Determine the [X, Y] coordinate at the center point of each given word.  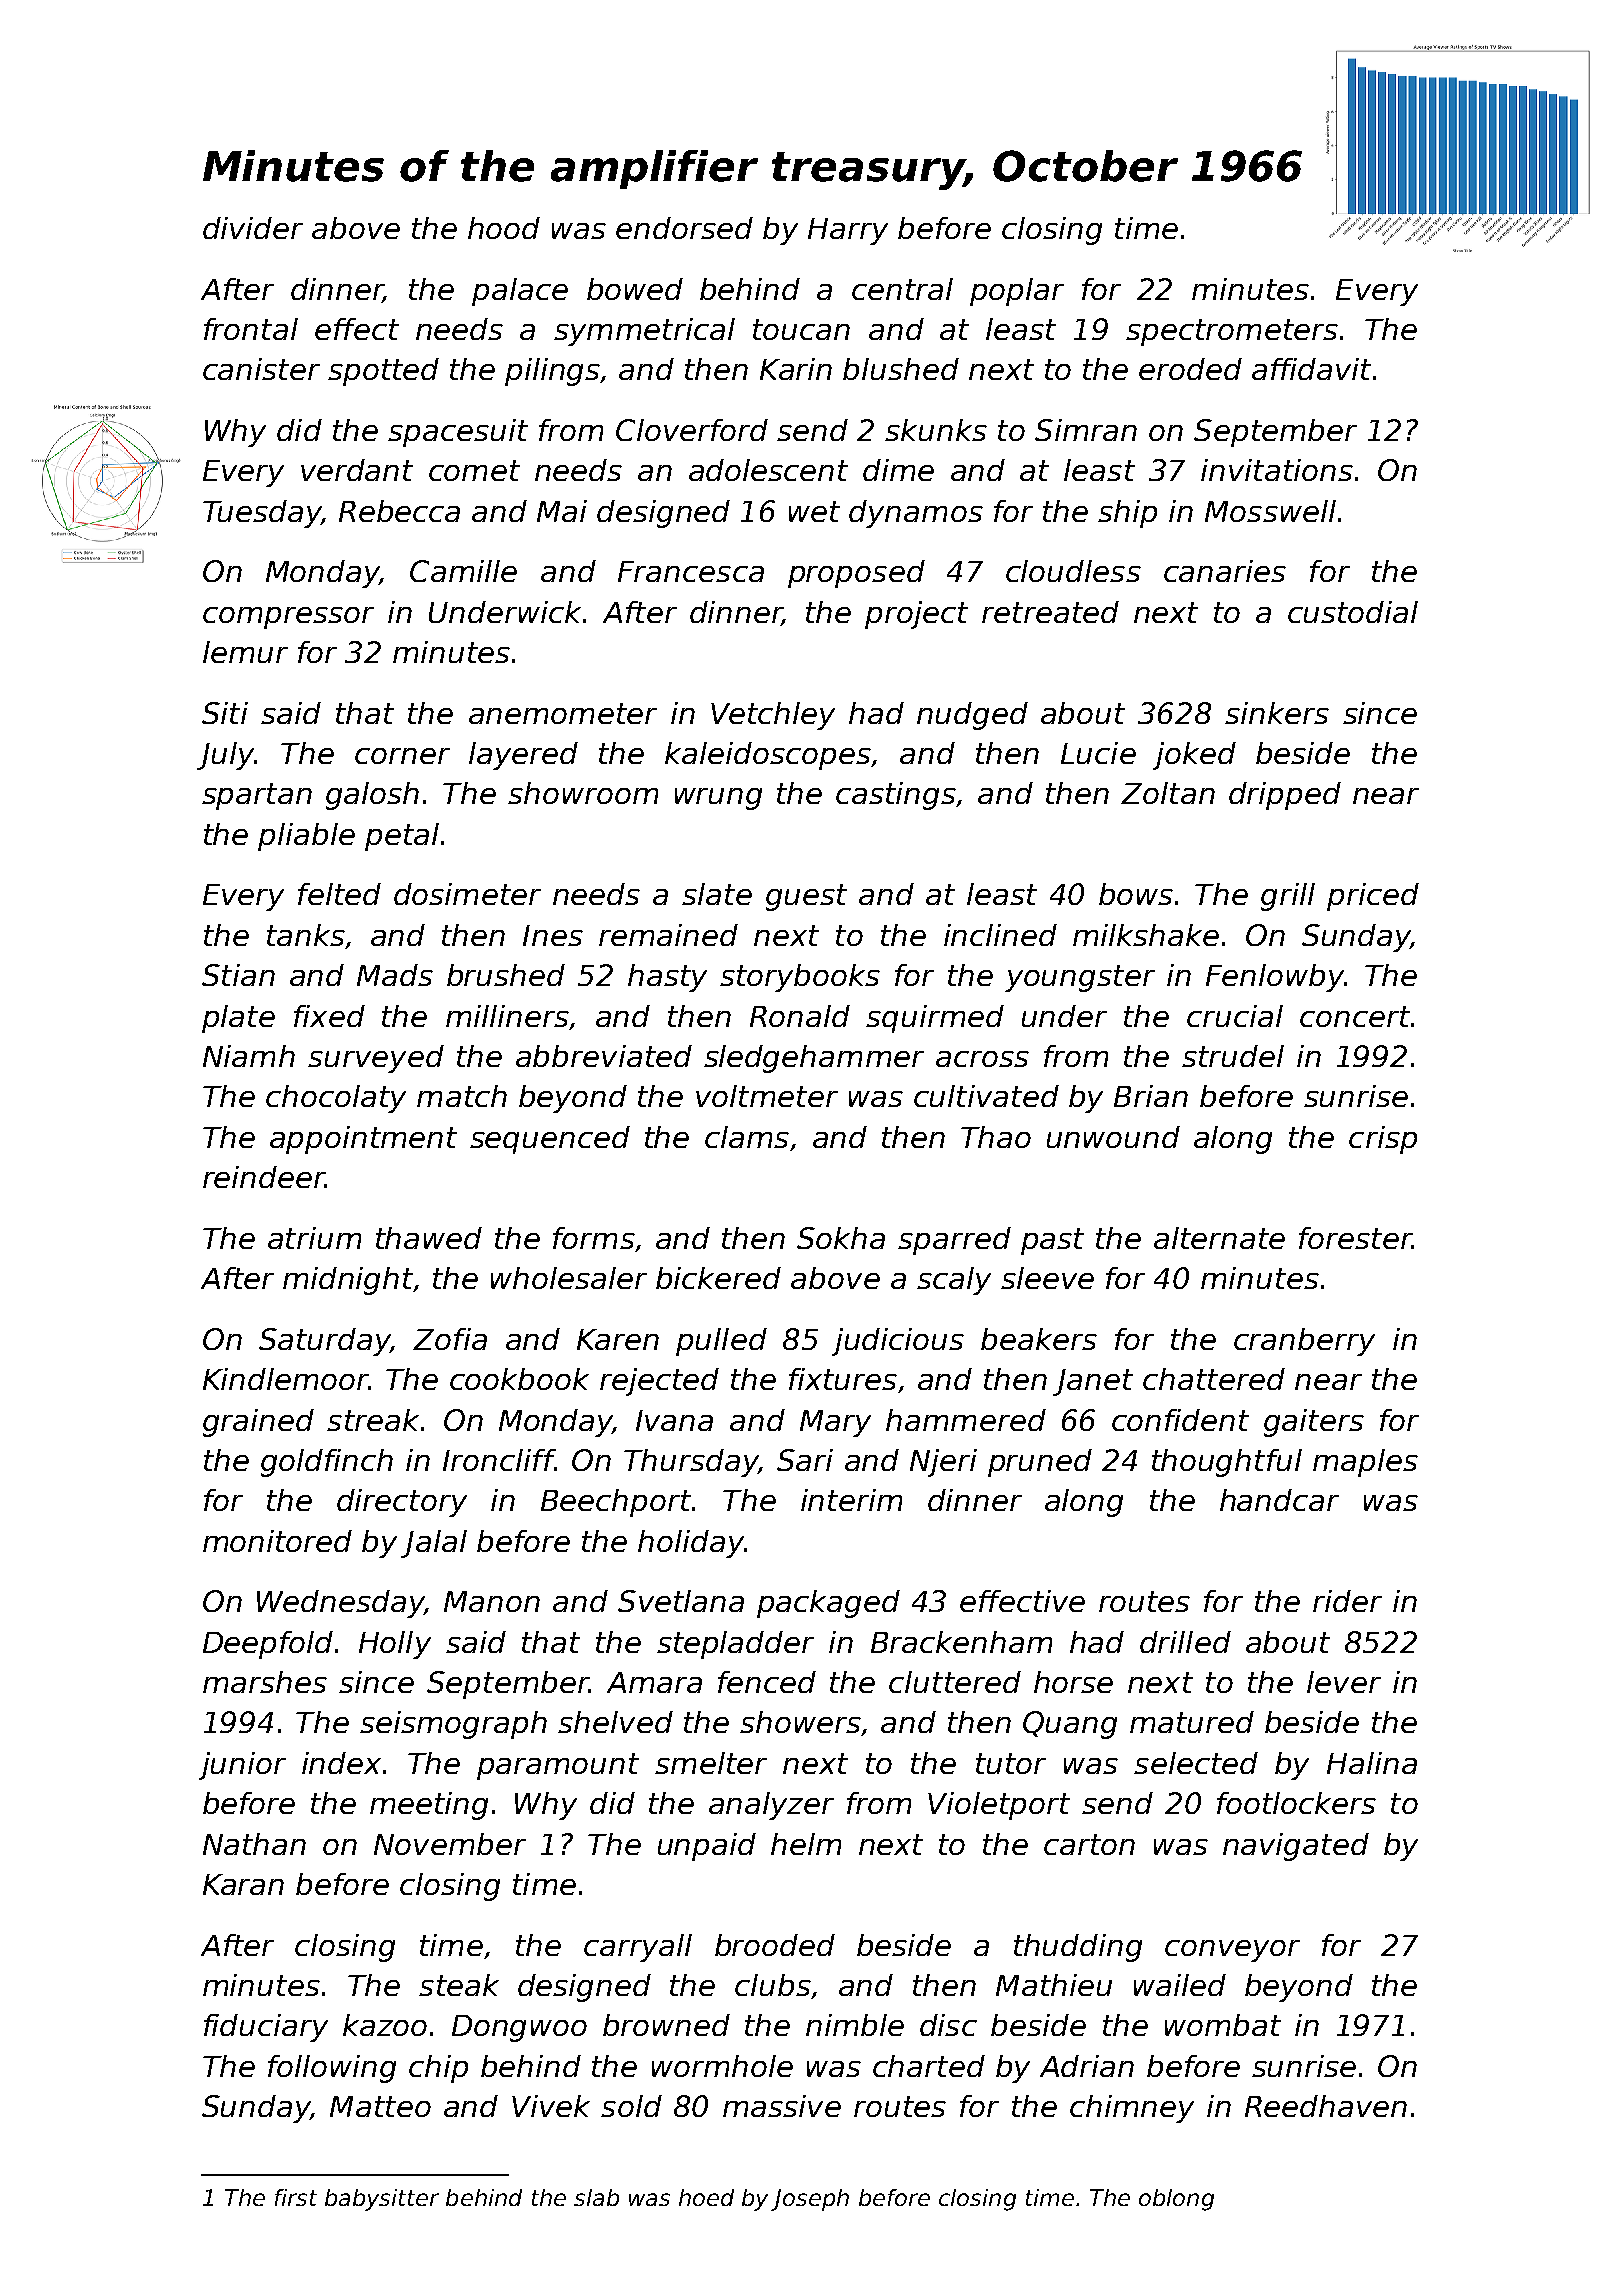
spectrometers [1232, 332]
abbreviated [604, 1056]
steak [459, 1985]
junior [242, 1766]
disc [948, 2025]
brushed [506, 975]
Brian [1151, 1096]
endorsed [684, 228]
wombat [1223, 2025]
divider [253, 228]
